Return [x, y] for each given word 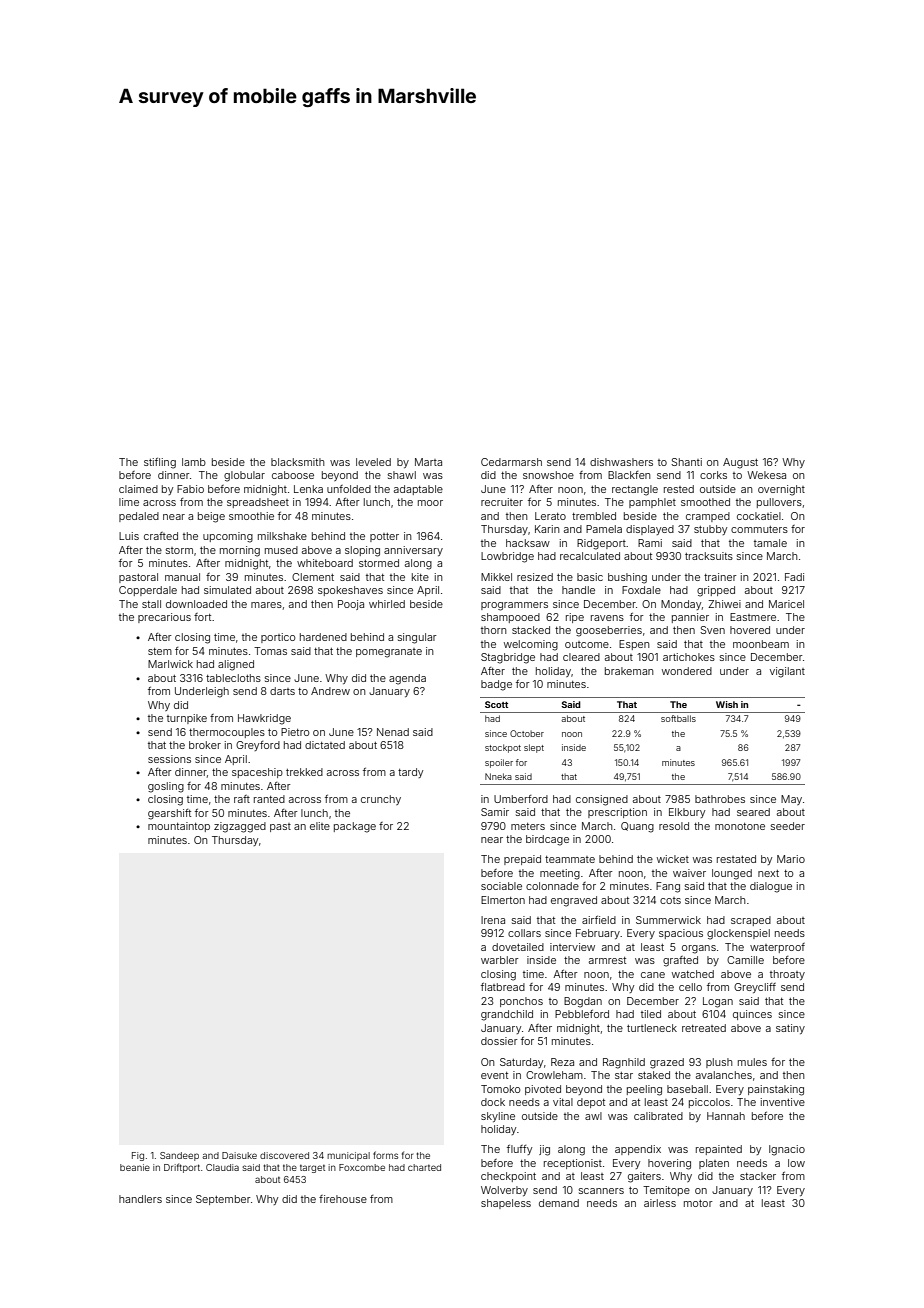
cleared [581, 657]
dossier [499, 1041]
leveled [373, 462]
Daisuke [239, 1155]
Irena [493, 920]
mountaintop [179, 827]
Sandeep [179, 1156]
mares [266, 605]
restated [736, 859]
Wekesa [766, 475]
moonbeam [761, 644]
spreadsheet [258, 503]
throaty [787, 975]
